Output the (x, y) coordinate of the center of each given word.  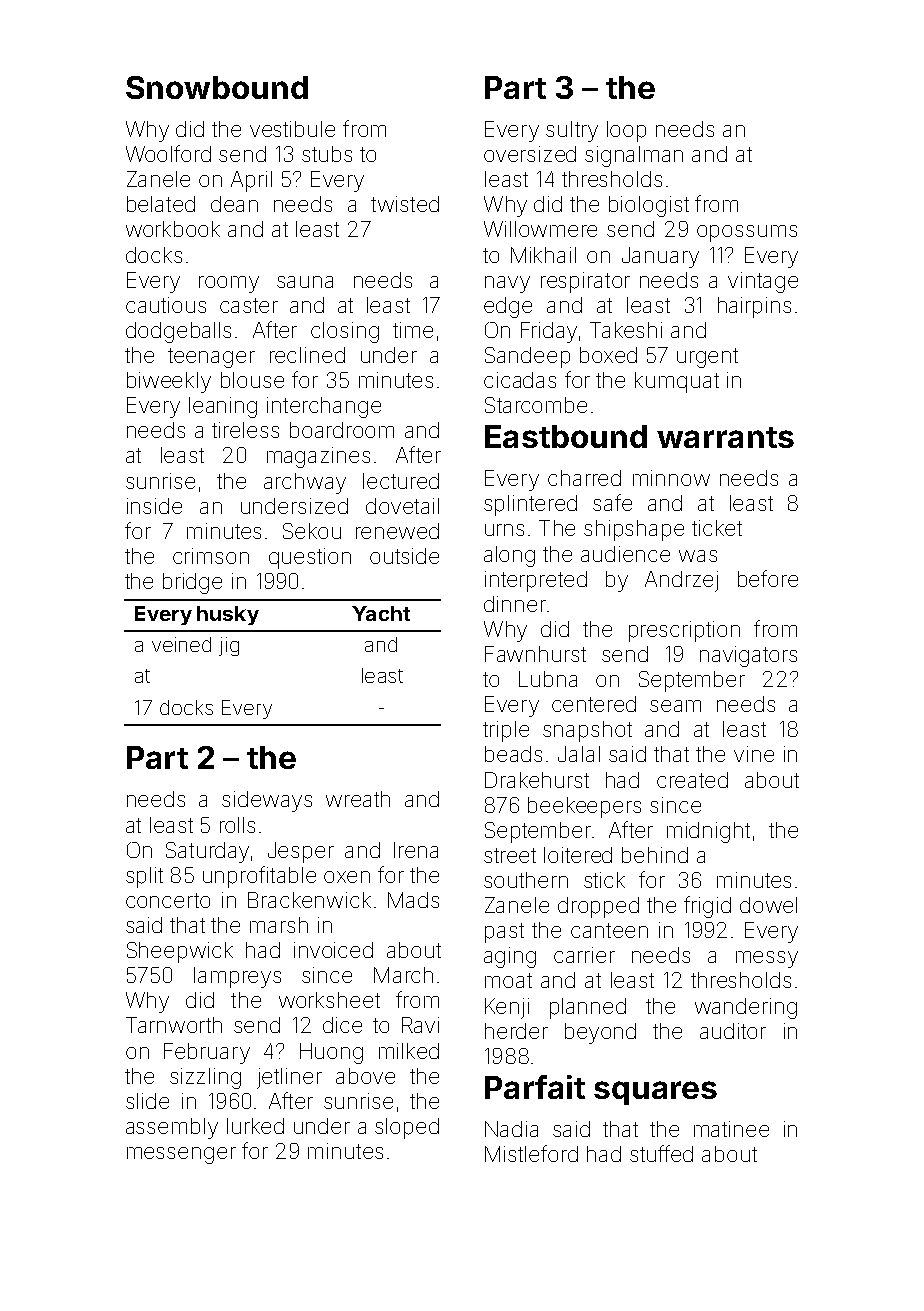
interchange (324, 407)
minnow (671, 478)
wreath (358, 799)
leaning (223, 407)
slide (147, 1101)
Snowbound (217, 87)
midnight (708, 832)
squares (655, 1093)
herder (516, 1031)
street (510, 855)
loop (626, 131)
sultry (572, 131)
